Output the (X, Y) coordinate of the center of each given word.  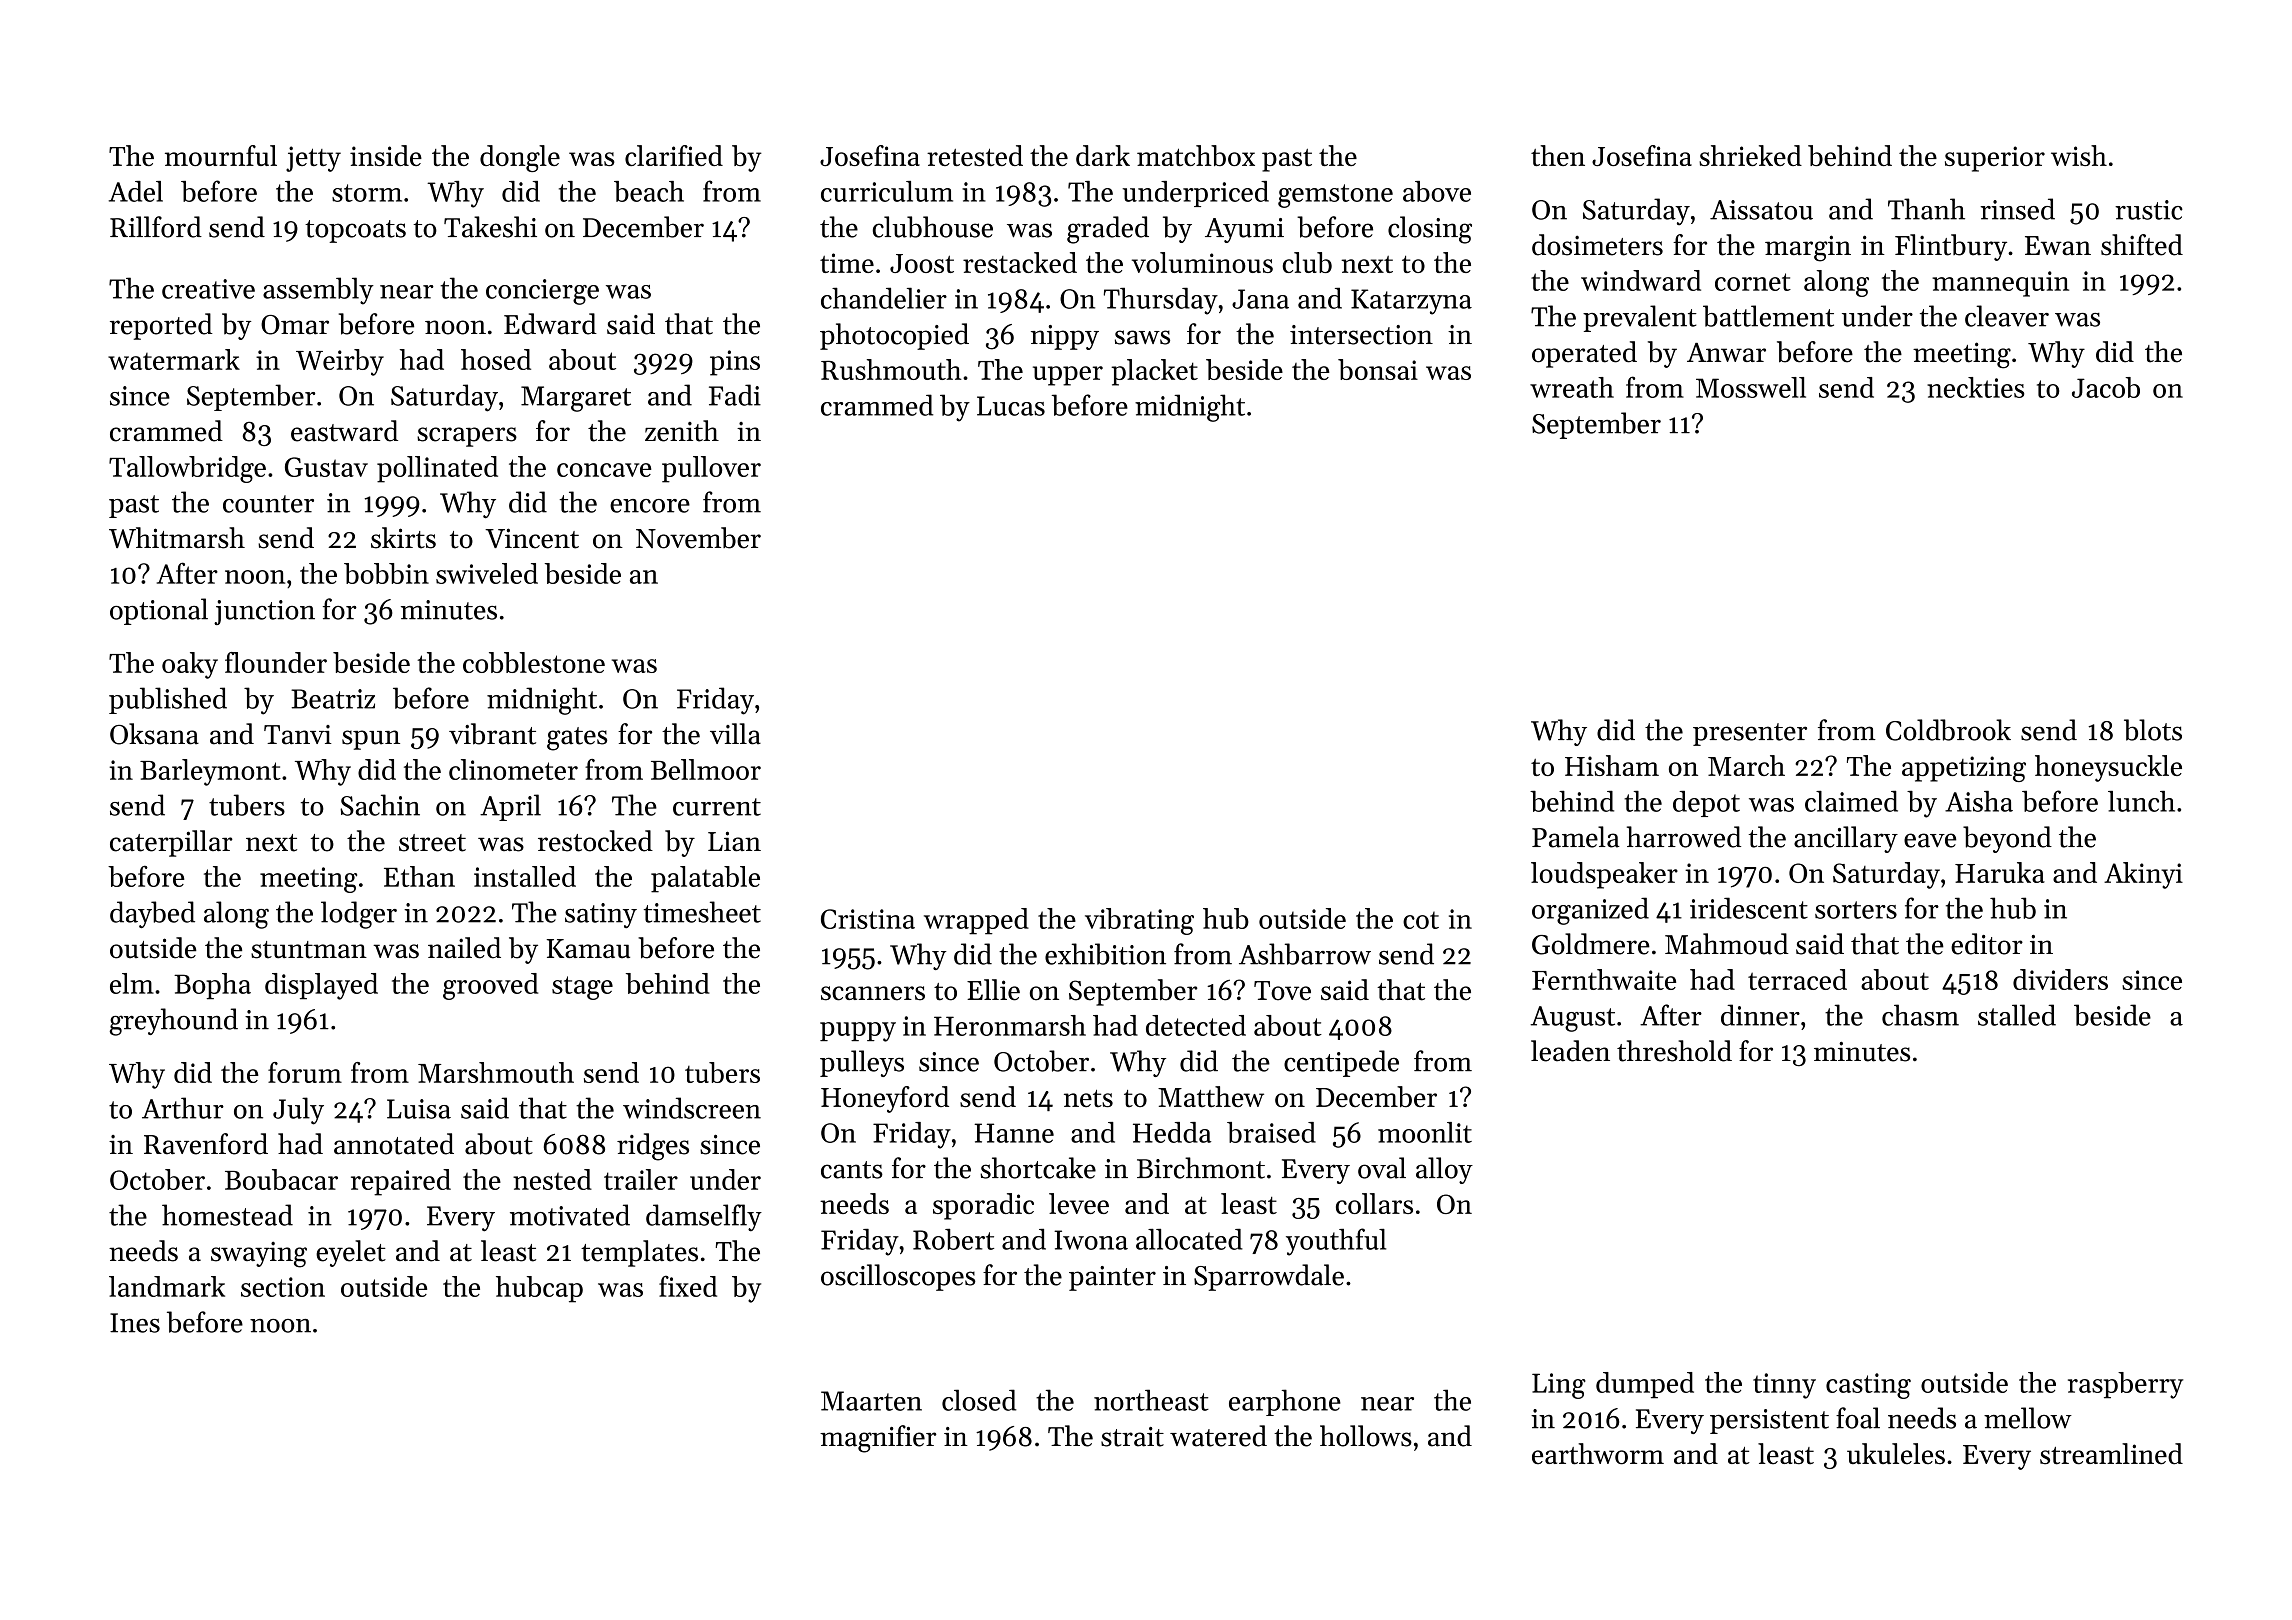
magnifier (878, 1439)
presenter (1750, 734)
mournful (221, 155)
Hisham (1612, 765)
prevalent (1640, 318)
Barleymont (210, 772)
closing (1430, 230)
